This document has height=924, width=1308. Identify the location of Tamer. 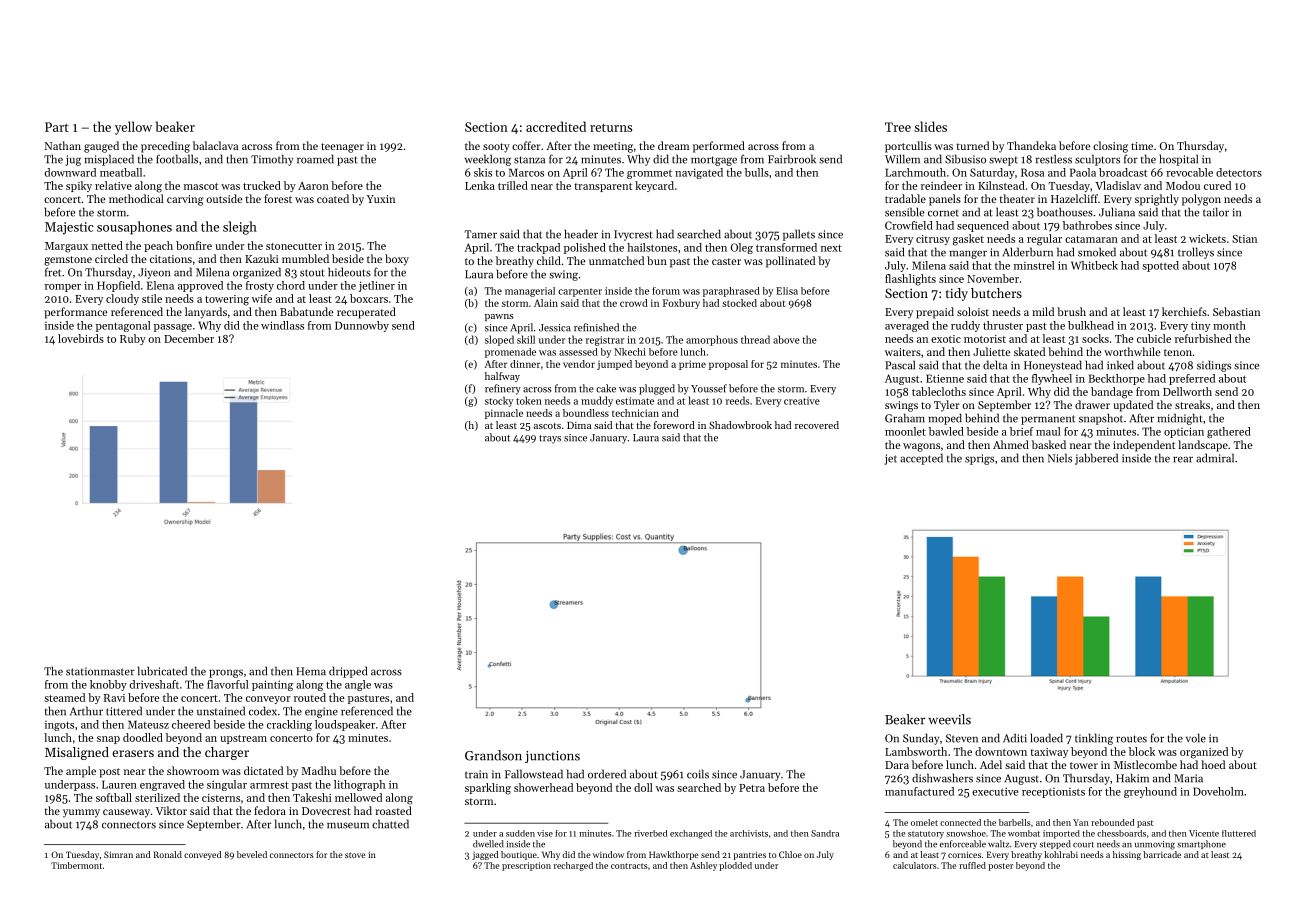
(481, 234).
